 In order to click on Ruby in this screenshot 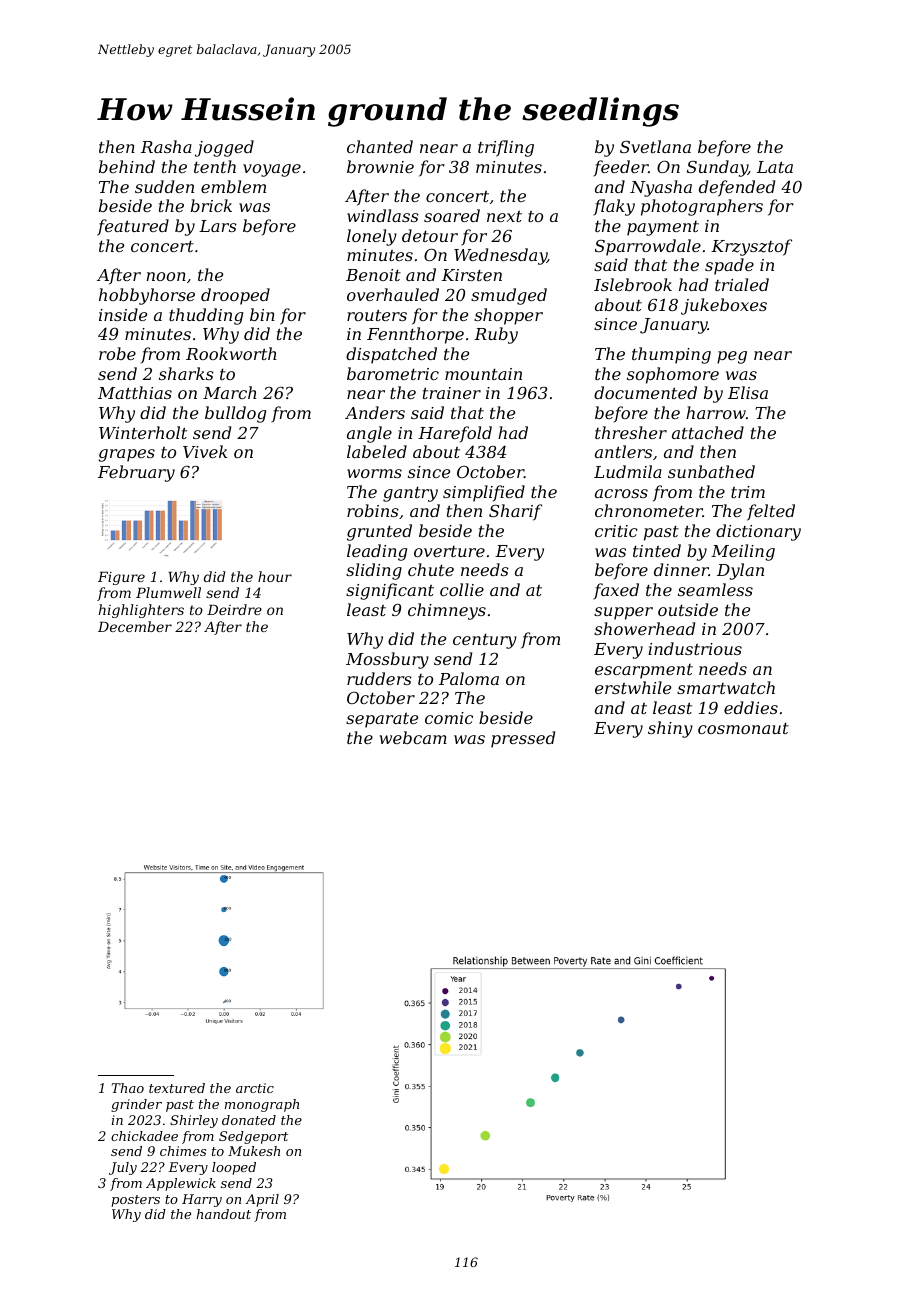, I will do `click(496, 335)`.
